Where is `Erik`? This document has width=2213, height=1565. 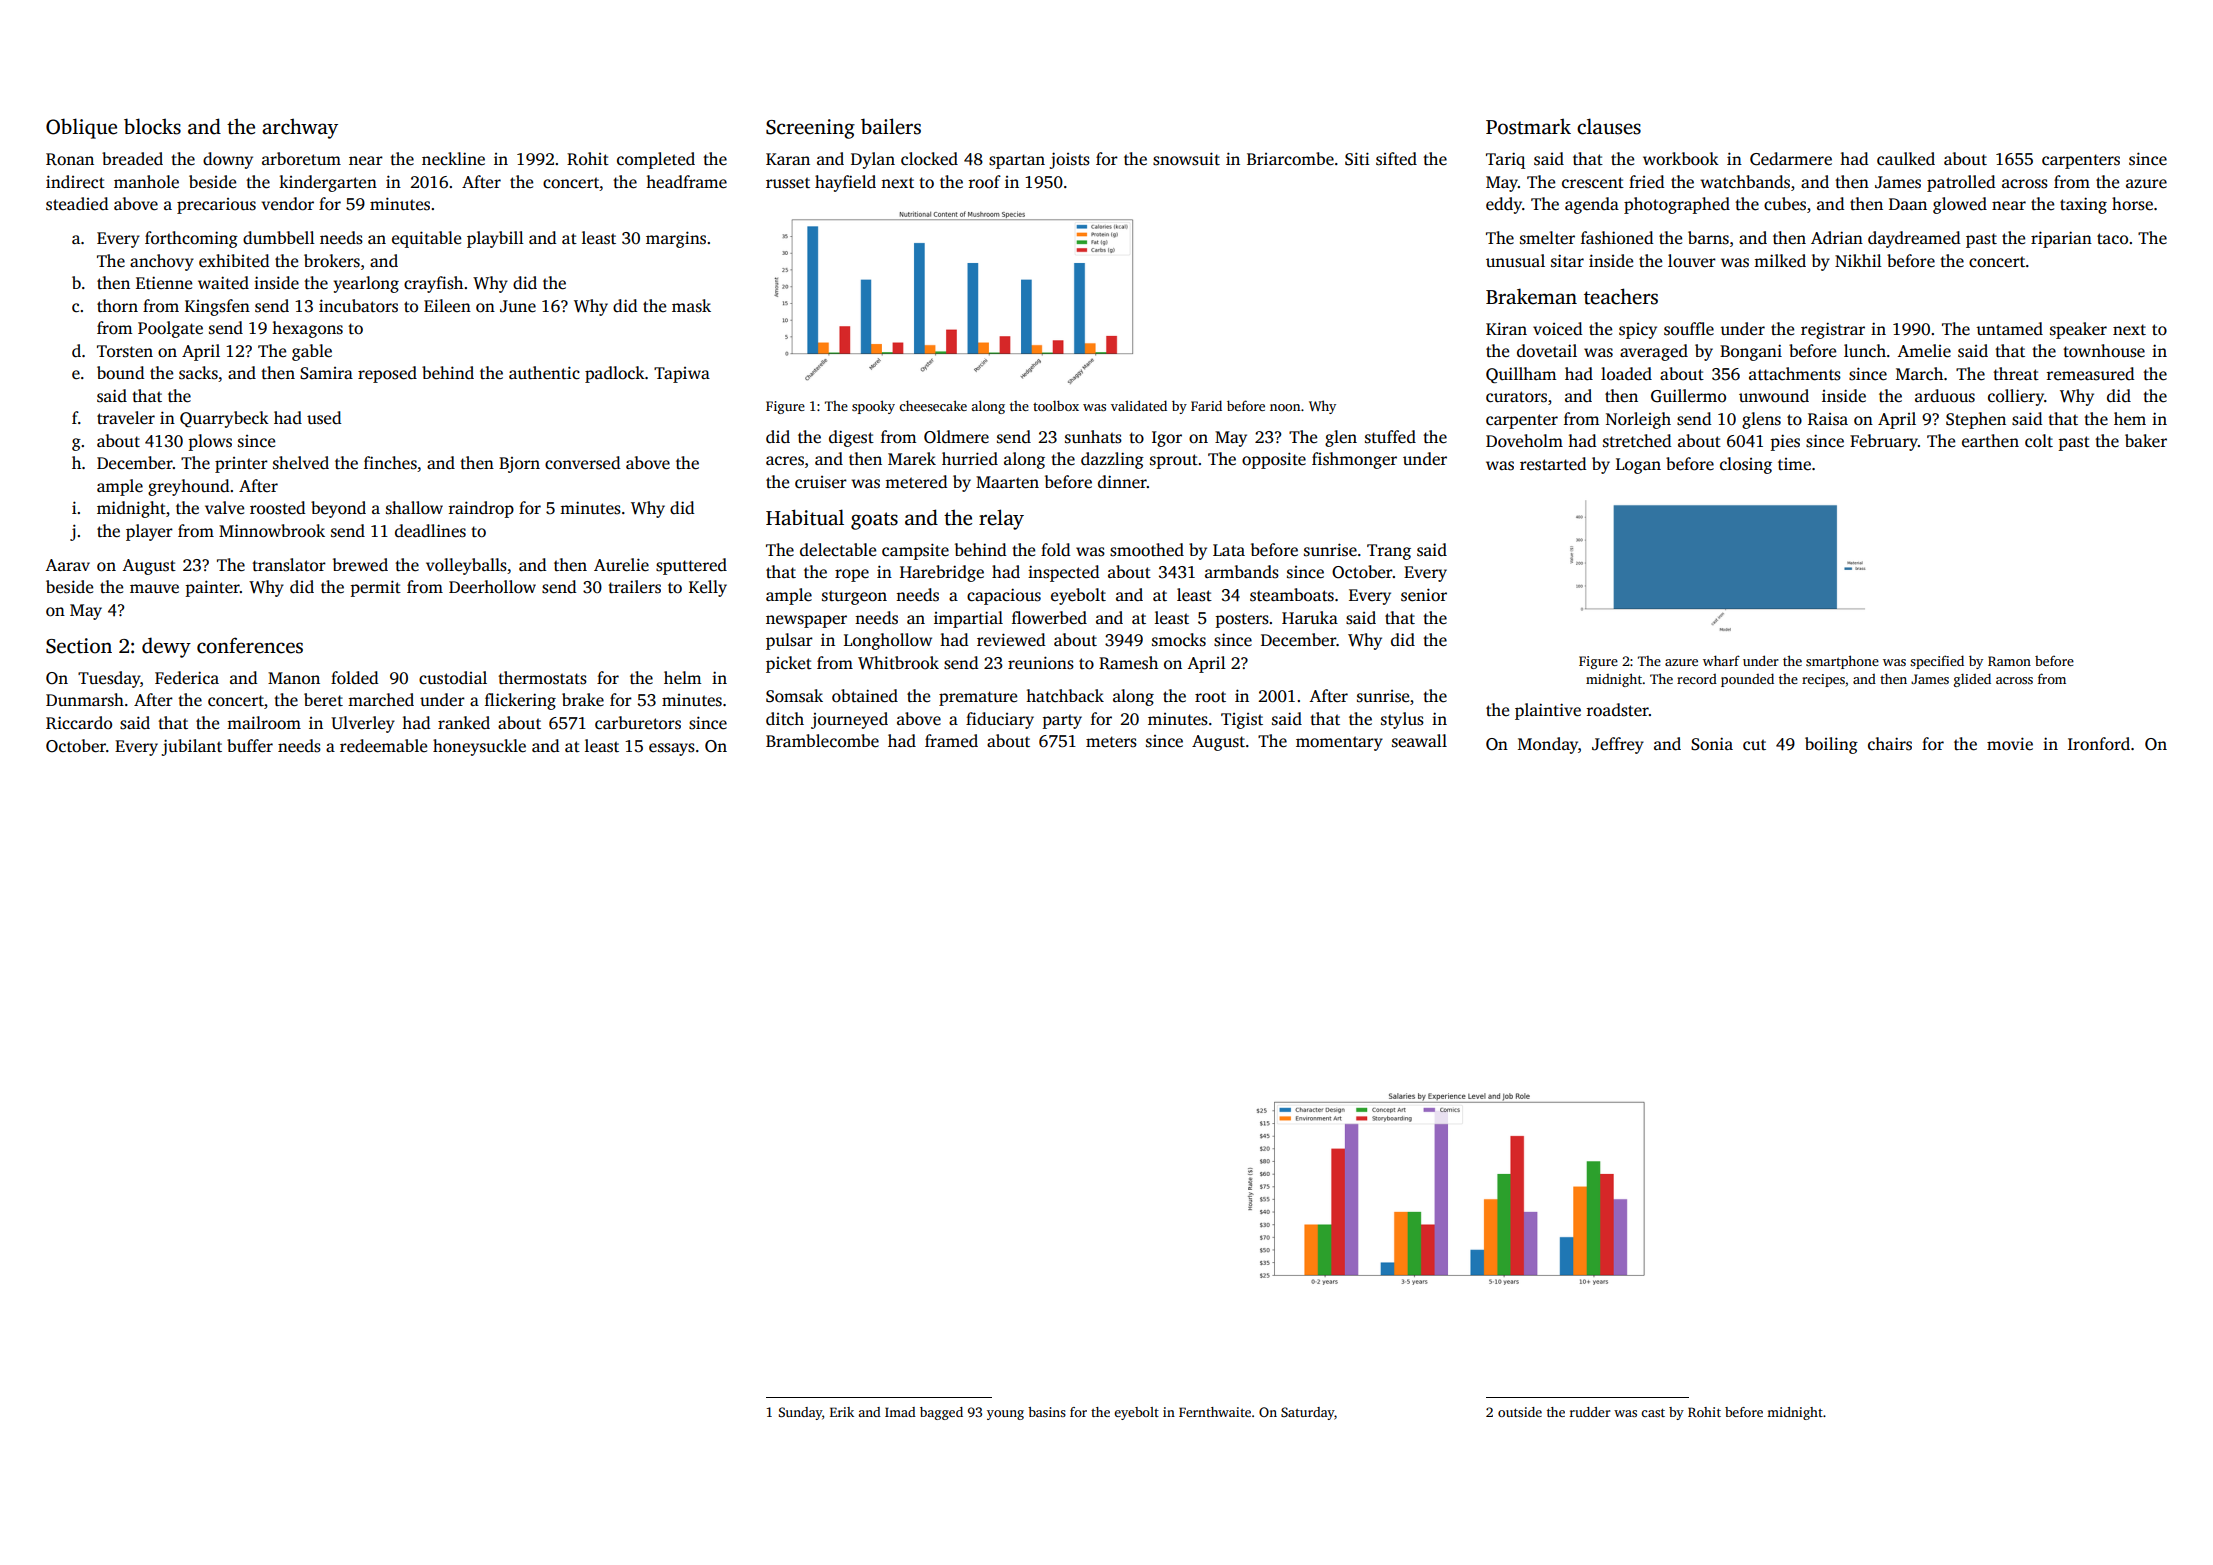 Erik is located at coordinates (842, 1412).
